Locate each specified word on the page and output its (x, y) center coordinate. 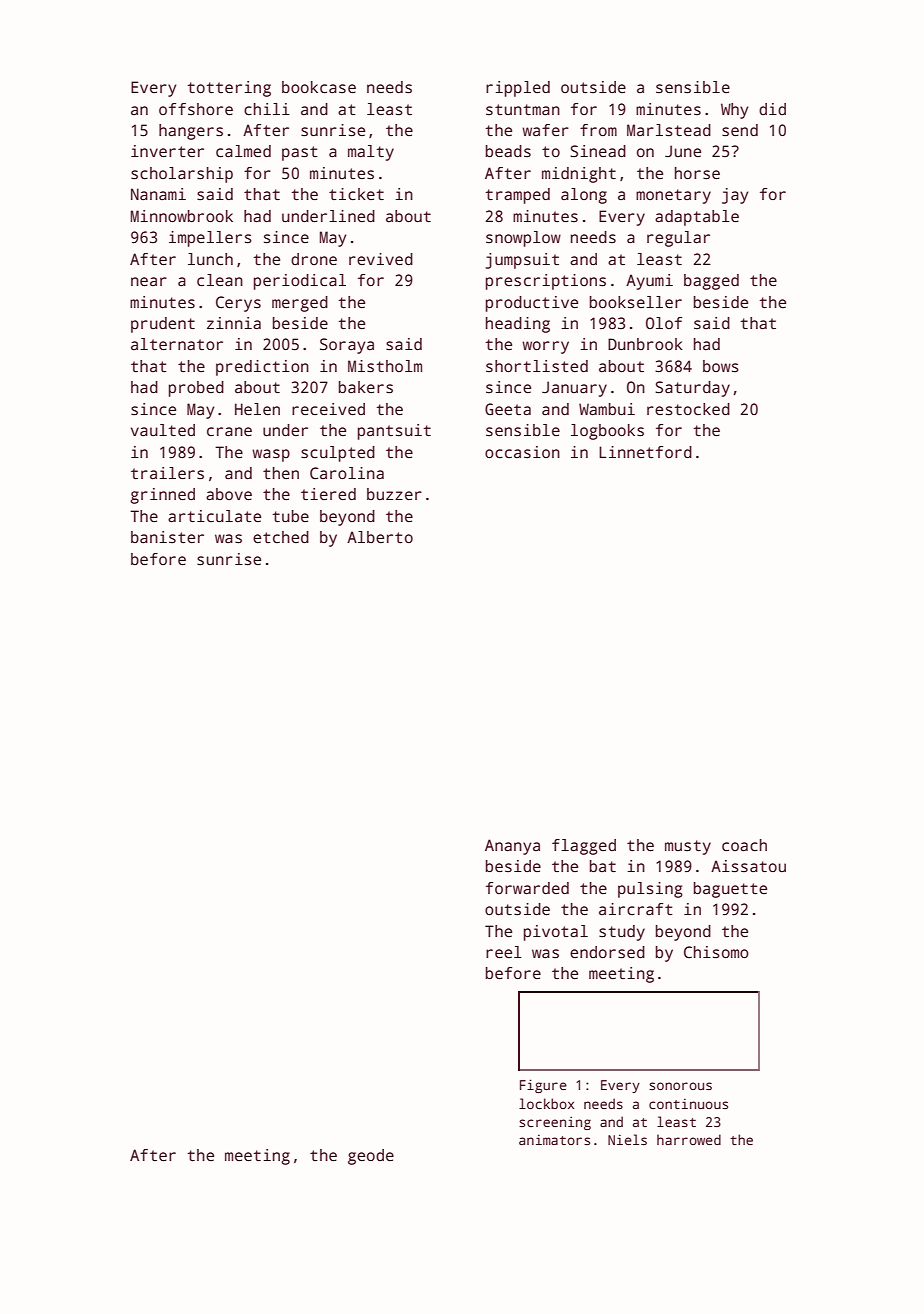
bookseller (636, 302)
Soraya (347, 346)
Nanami (158, 194)
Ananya (512, 847)
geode (371, 1157)
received (328, 409)
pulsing (650, 890)
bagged (711, 282)
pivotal (556, 933)
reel (504, 952)
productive (532, 304)
